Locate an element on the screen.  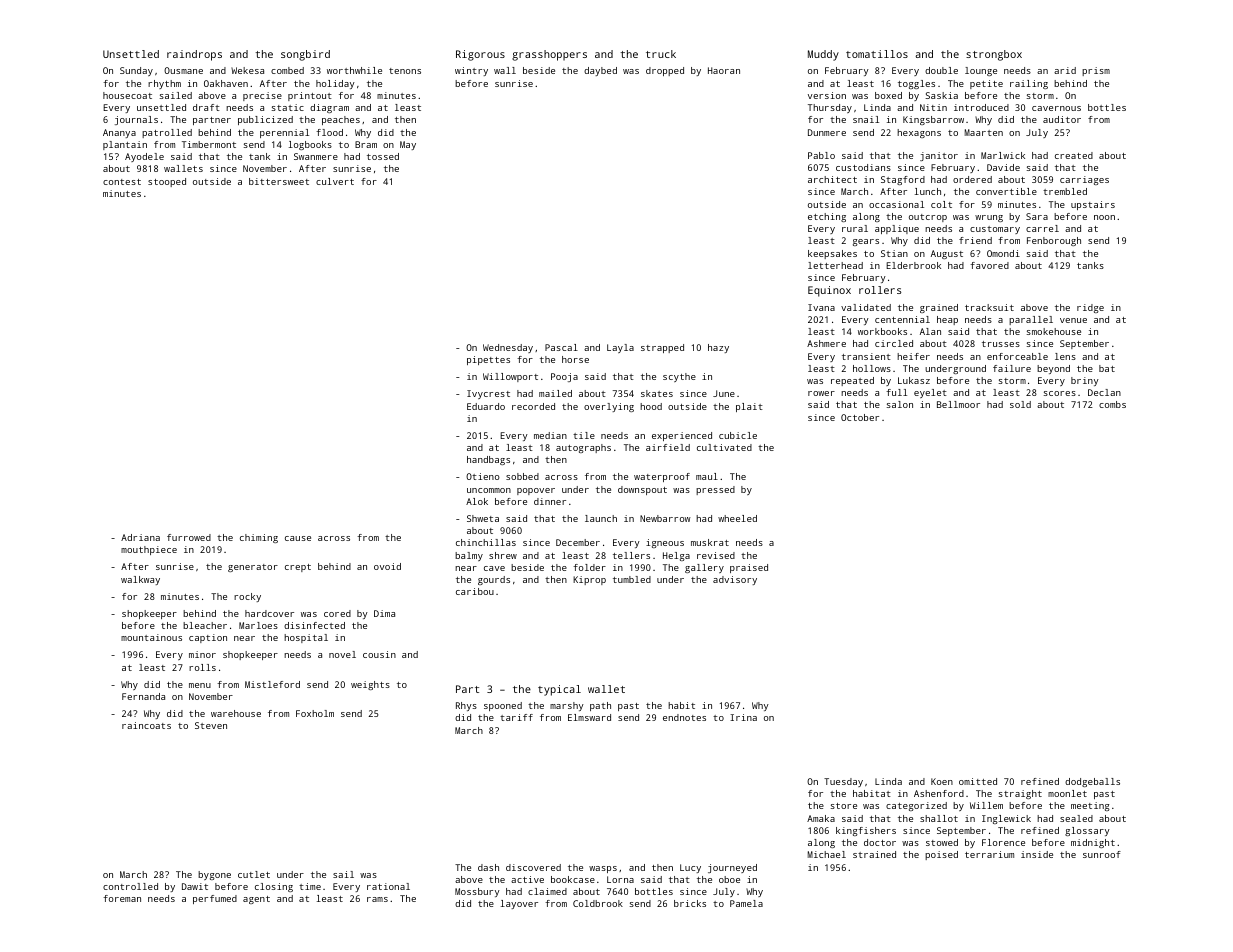
foreman is located at coordinates (122, 898).
